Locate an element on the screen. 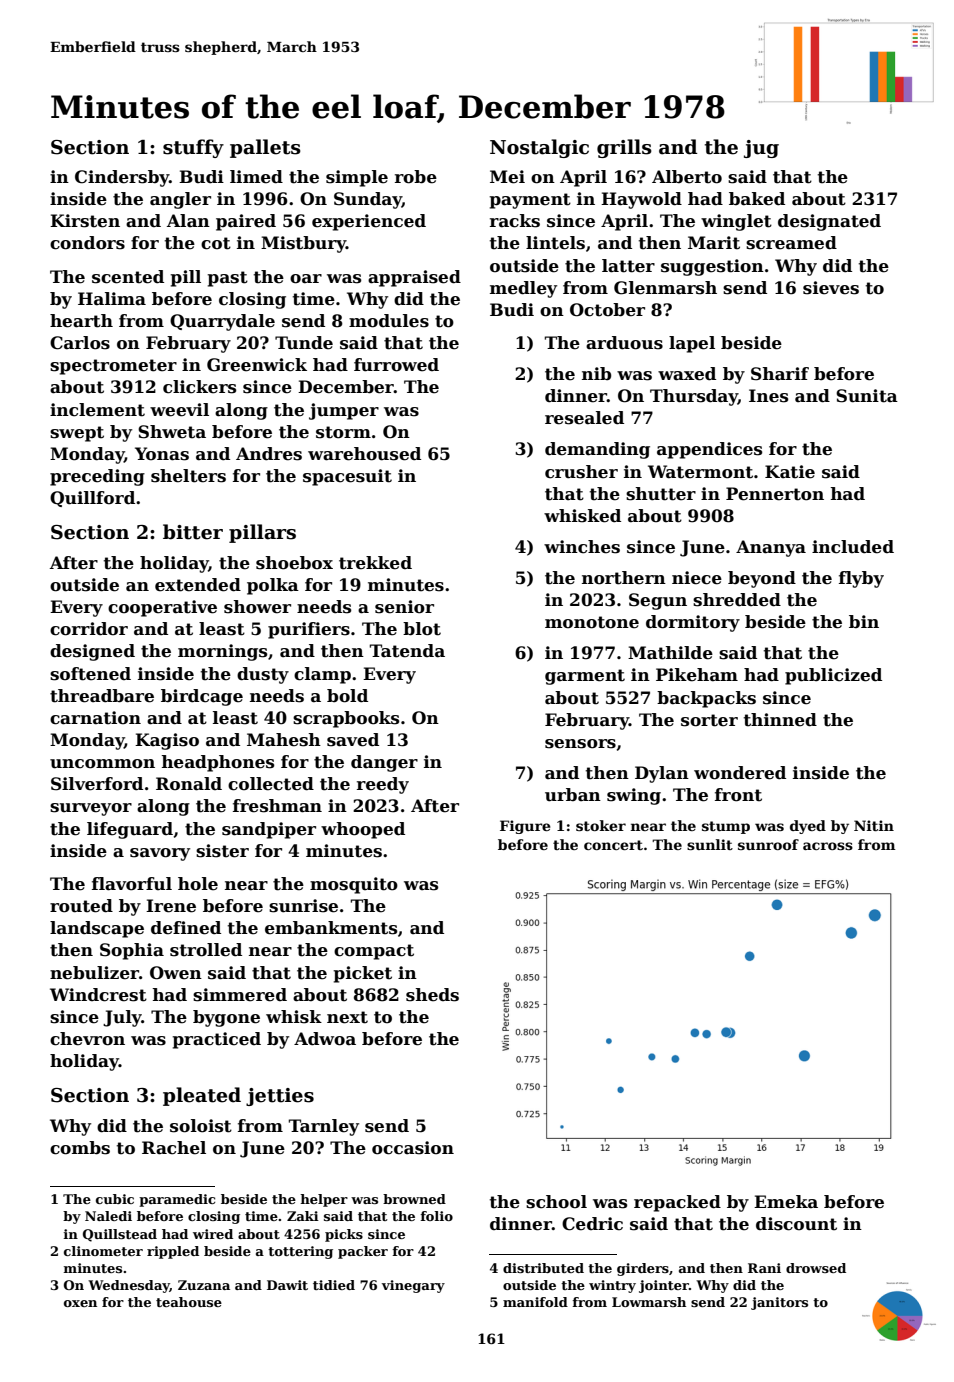  sieves is located at coordinates (831, 288).
